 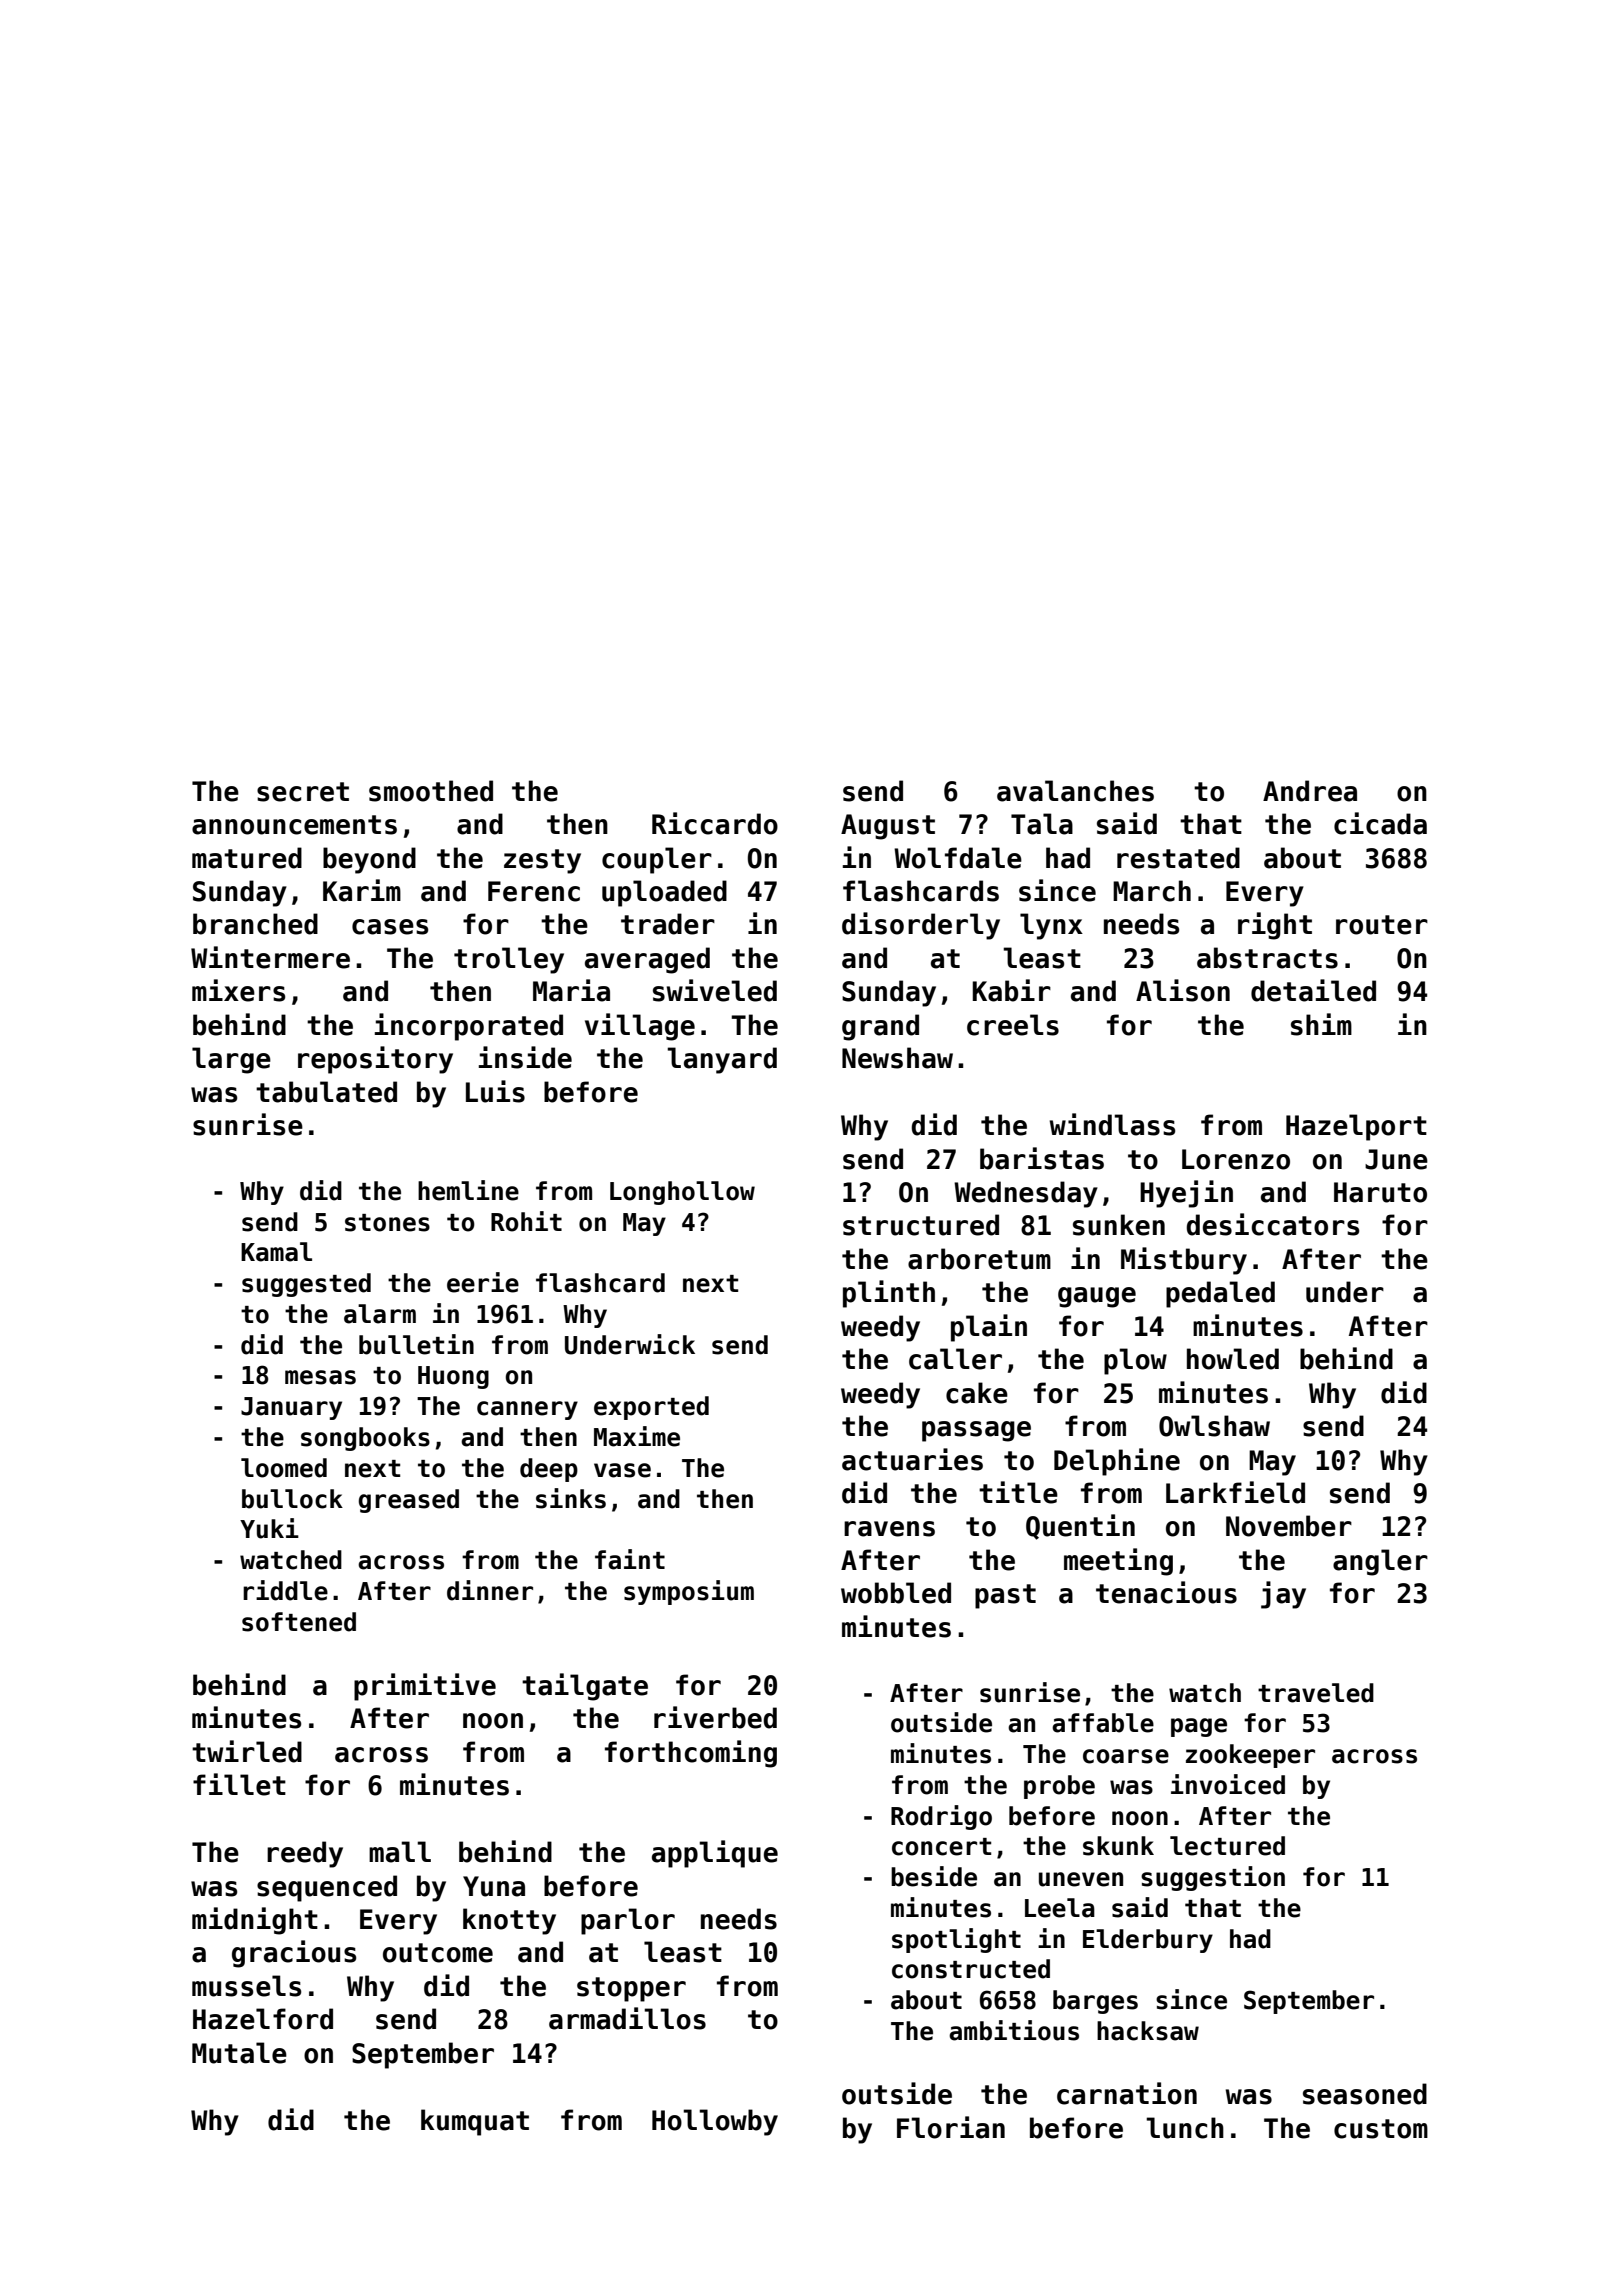 I want to click on cake, so click(x=977, y=1393).
